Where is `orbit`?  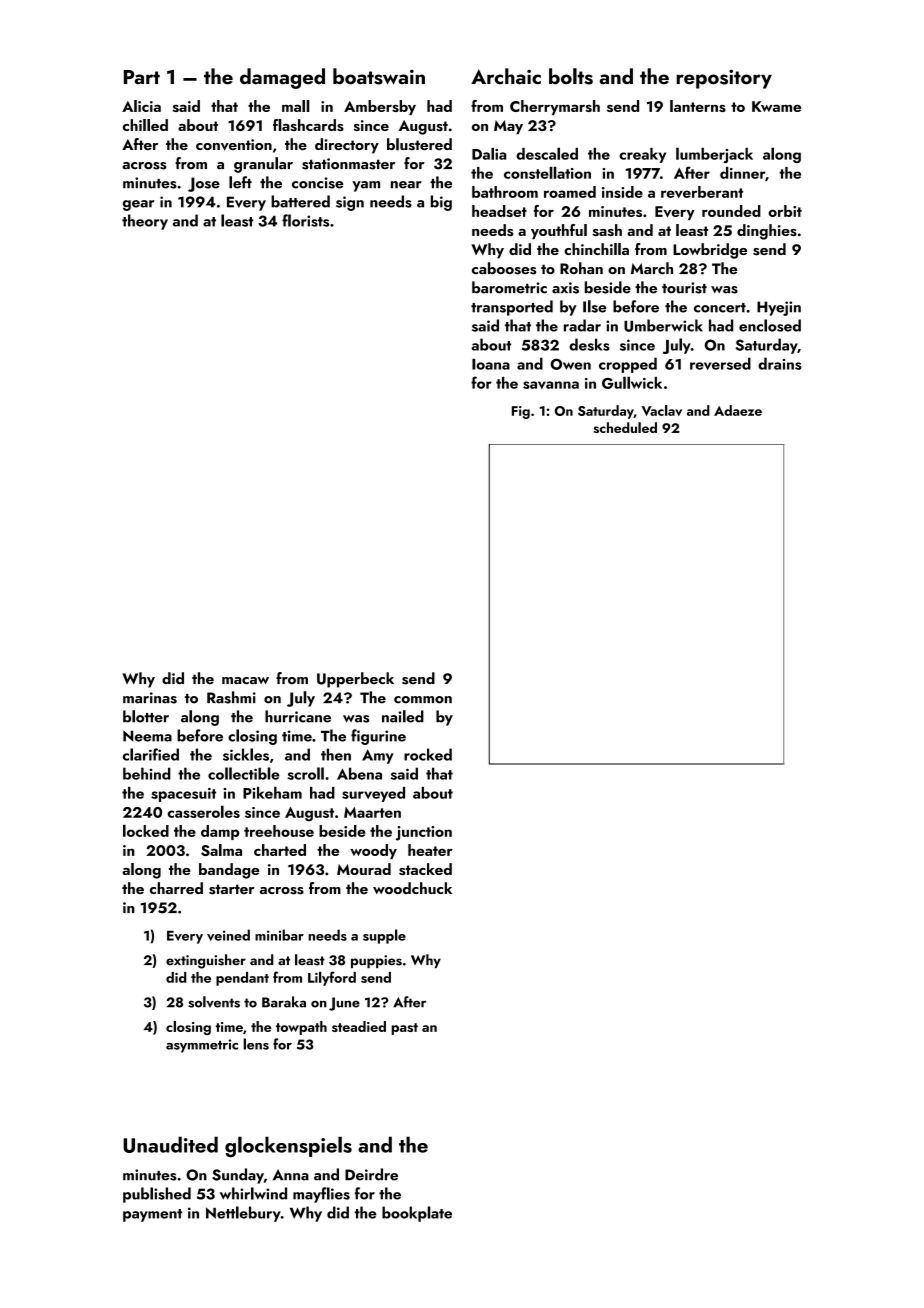
orbit is located at coordinates (785, 211).
